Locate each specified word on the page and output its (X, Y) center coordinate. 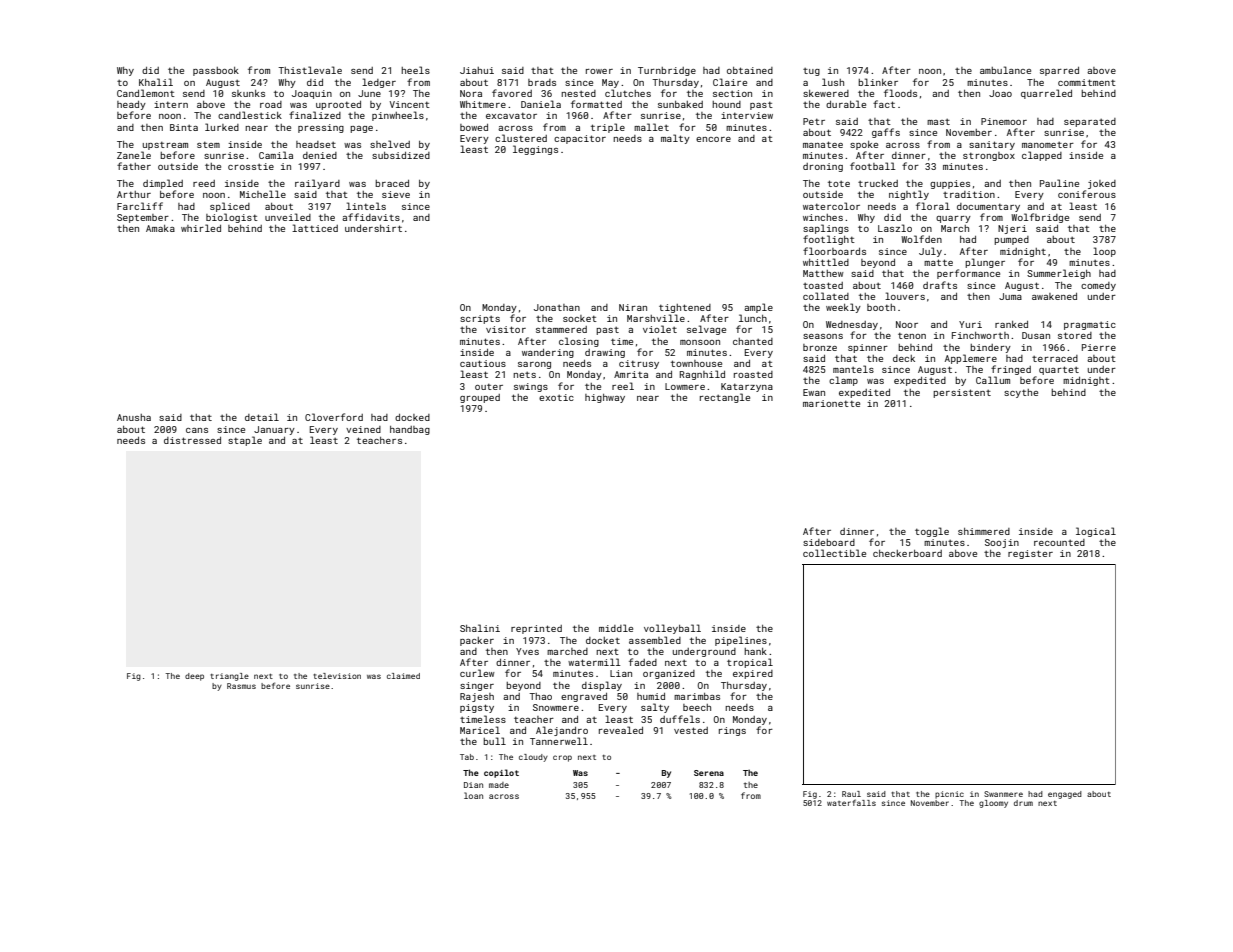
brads (542, 82)
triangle (229, 677)
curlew (477, 673)
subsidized (401, 155)
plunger (985, 263)
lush (833, 82)
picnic (949, 795)
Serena (709, 773)
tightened (685, 308)
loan (473, 795)
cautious (483, 363)
